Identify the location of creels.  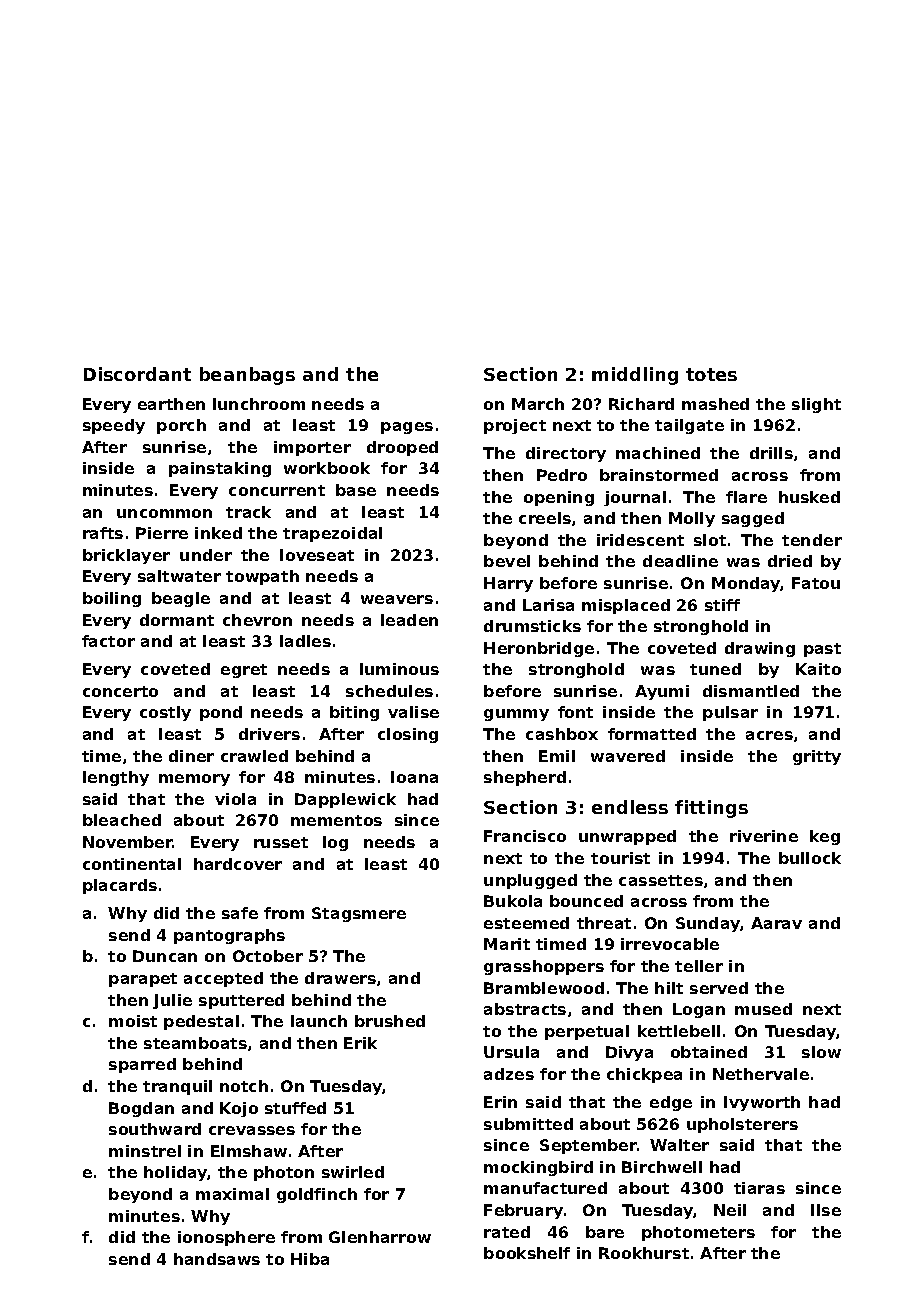
(545, 518).
